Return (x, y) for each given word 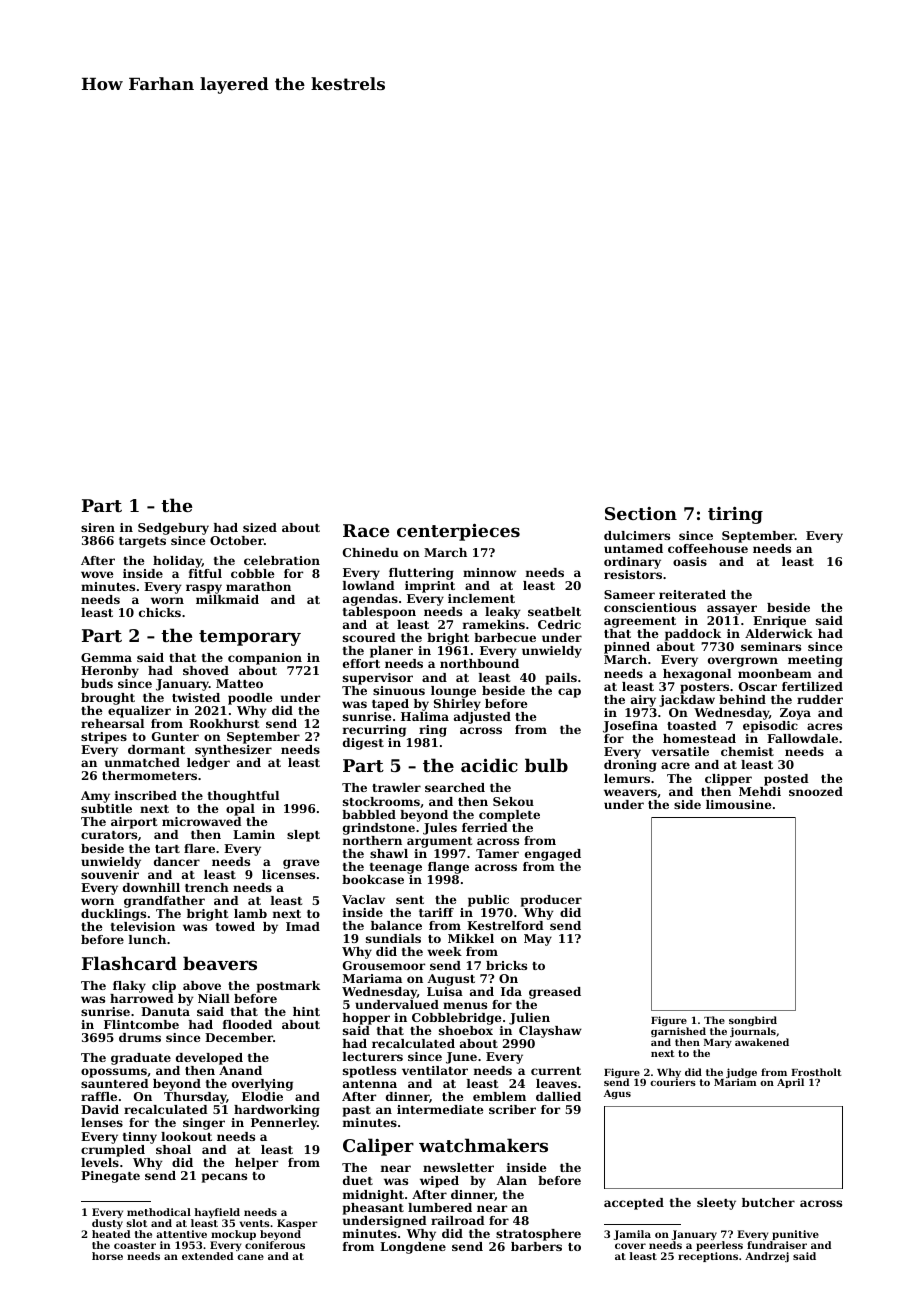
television (143, 926)
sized (260, 527)
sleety (716, 1204)
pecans (224, 1178)
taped (390, 705)
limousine (738, 804)
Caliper (378, 1147)
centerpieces (458, 532)
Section (641, 513)
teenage (396, 868)
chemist (747, 751)
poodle (250, 699)
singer (204, 1124)
